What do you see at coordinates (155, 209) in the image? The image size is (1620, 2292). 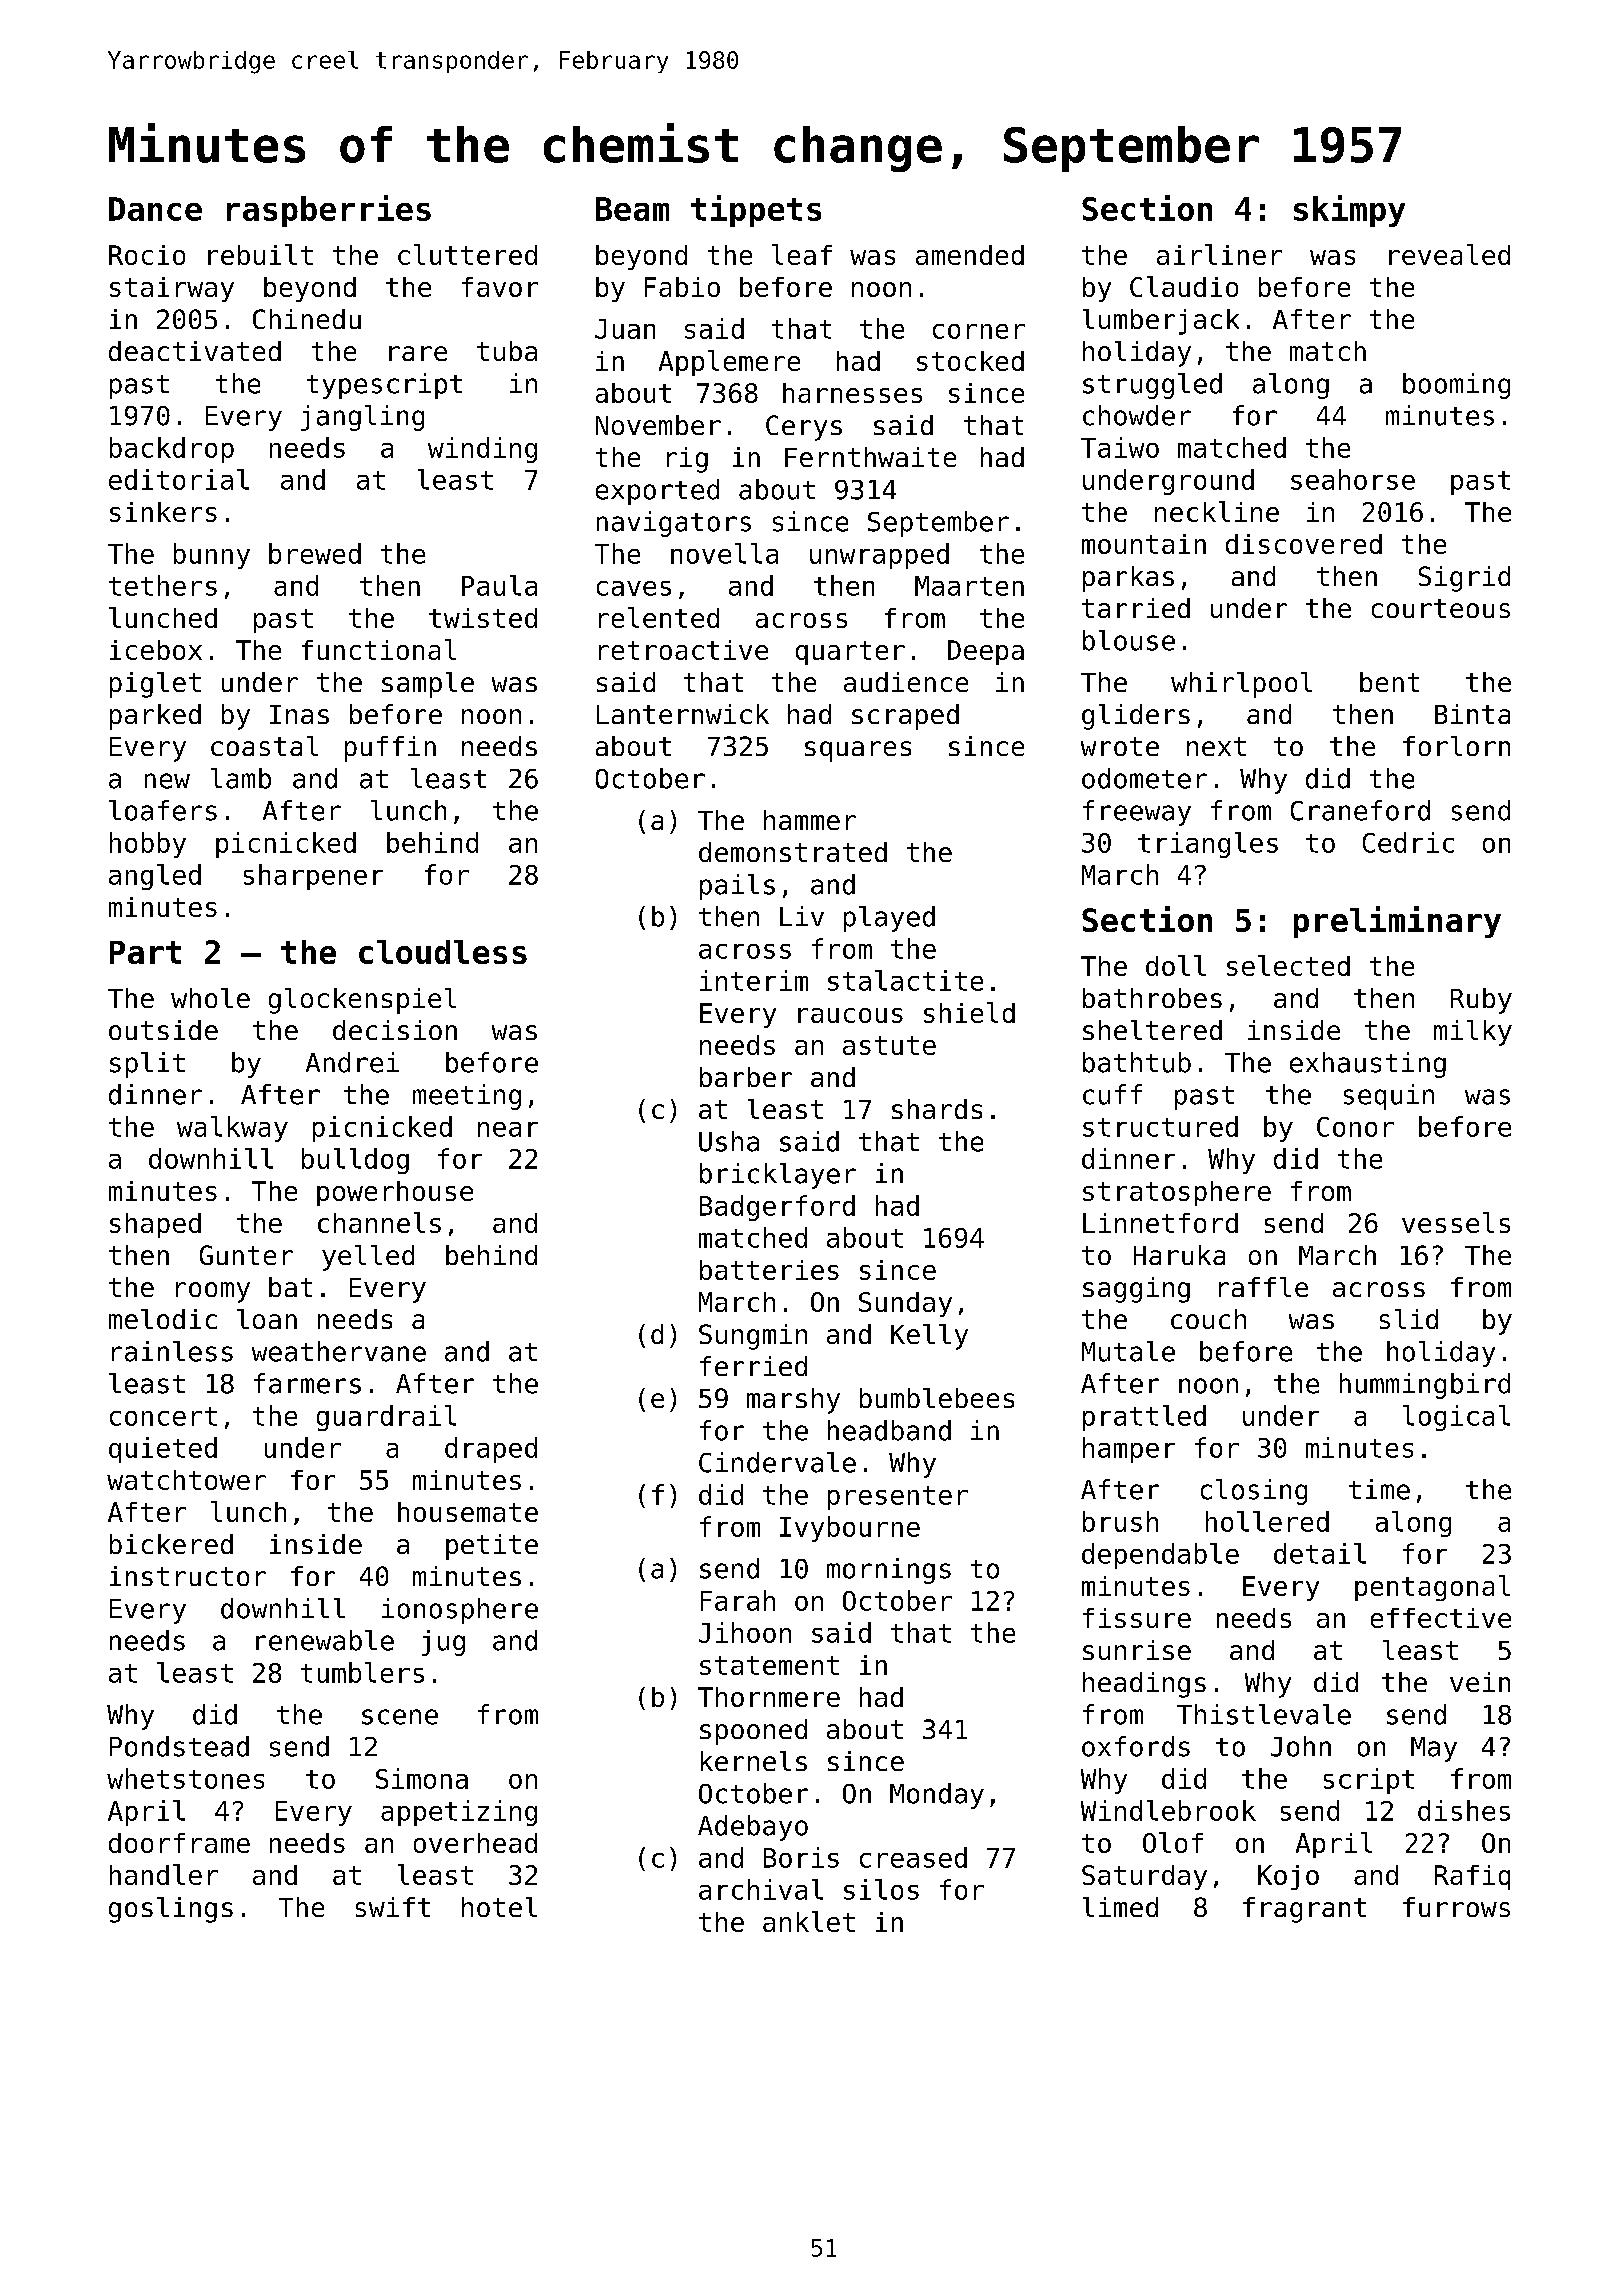 I see `Dance` at bounding box center [155, 209].
